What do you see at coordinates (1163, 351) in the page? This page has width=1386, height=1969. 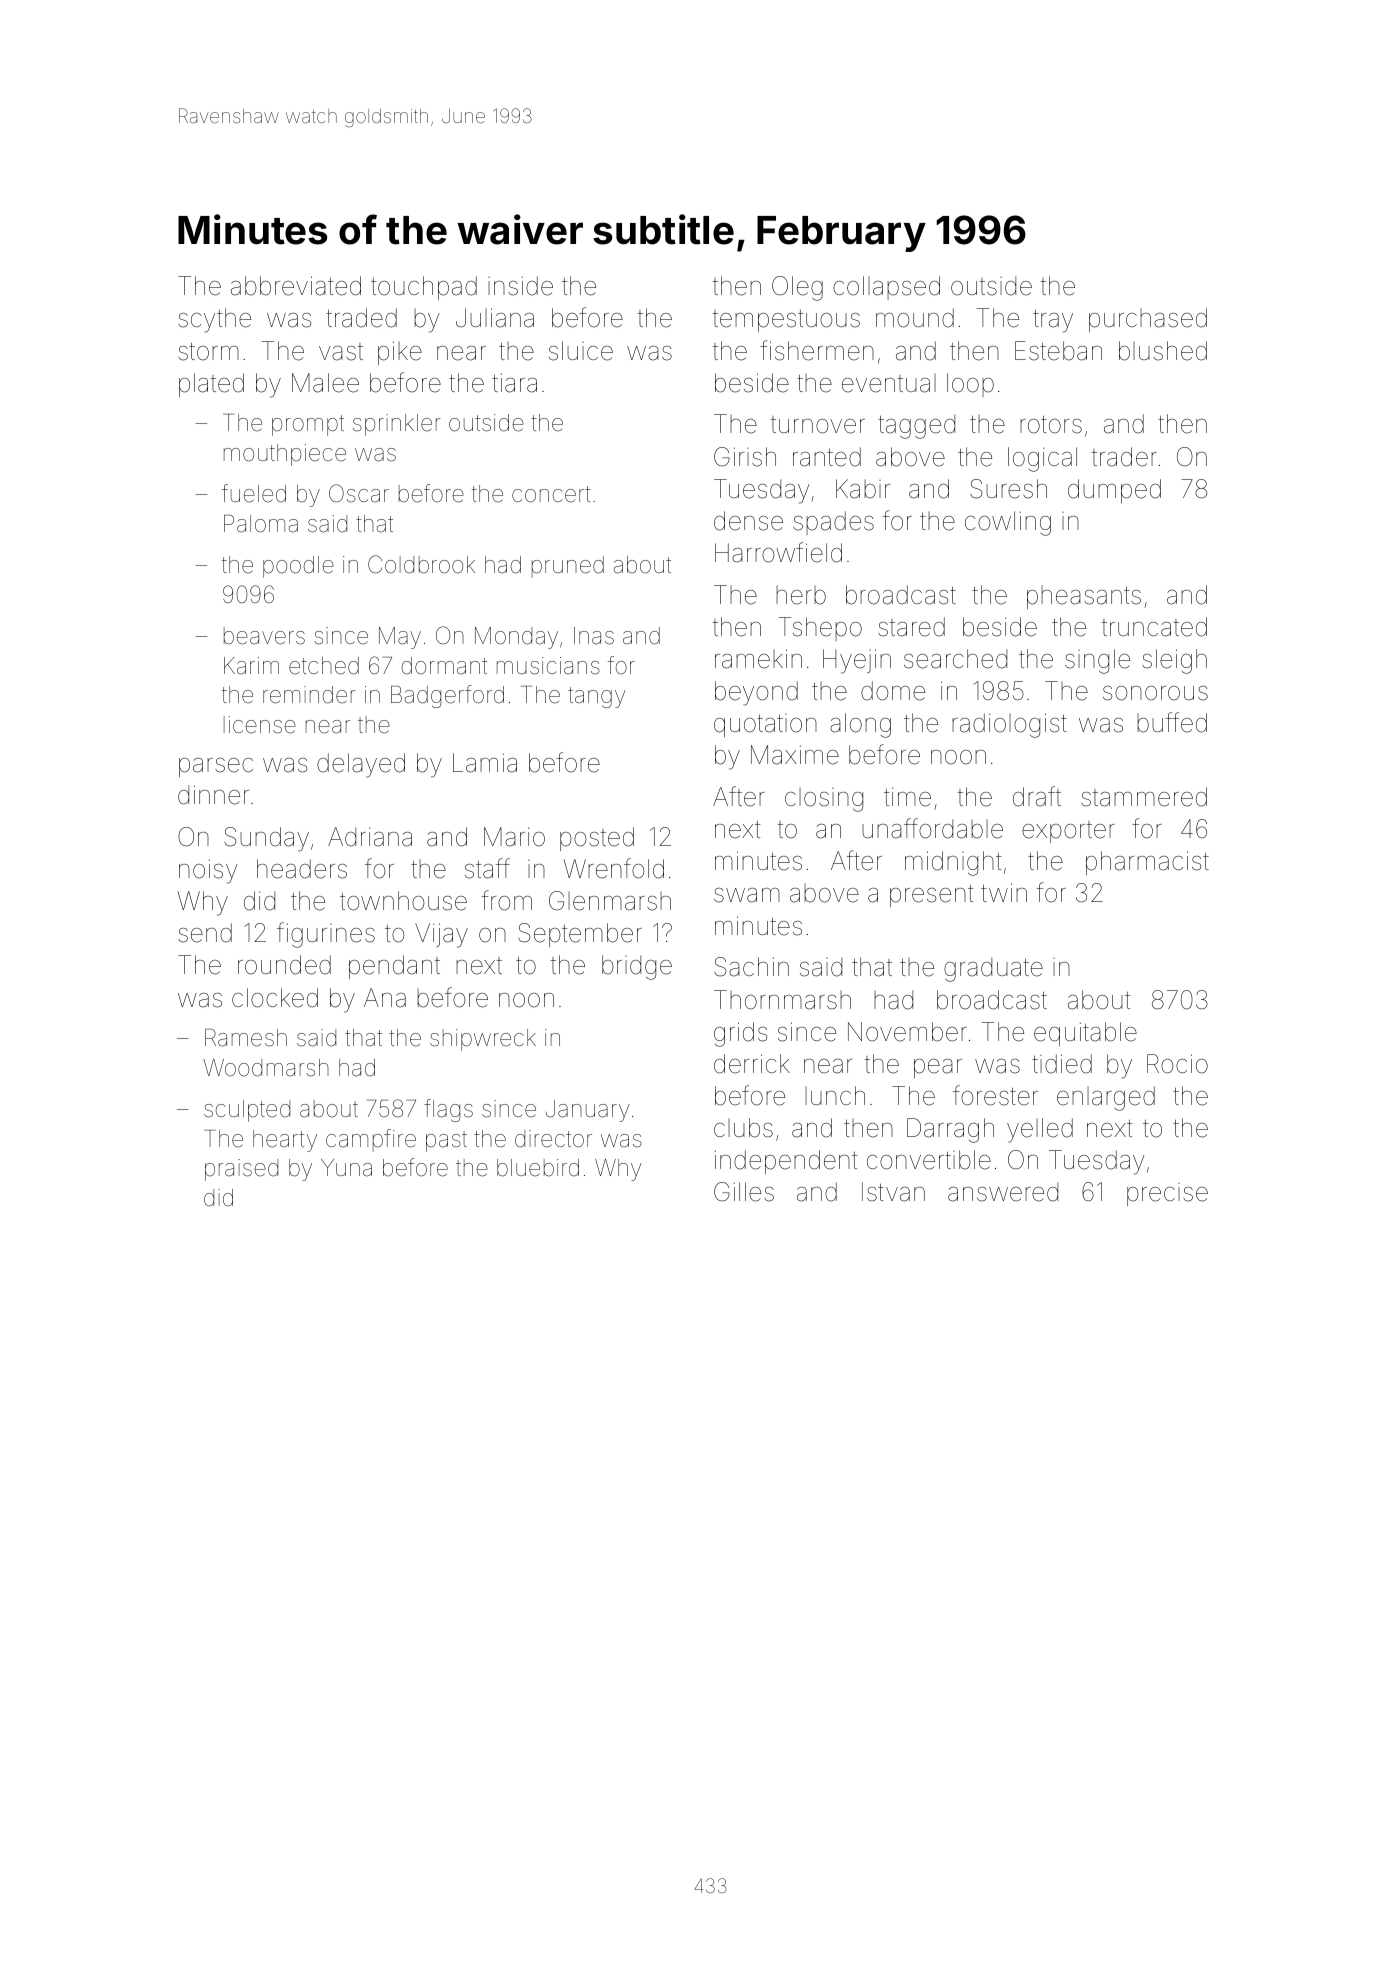 I see `blushed` at bounding box center [1163, 351].
